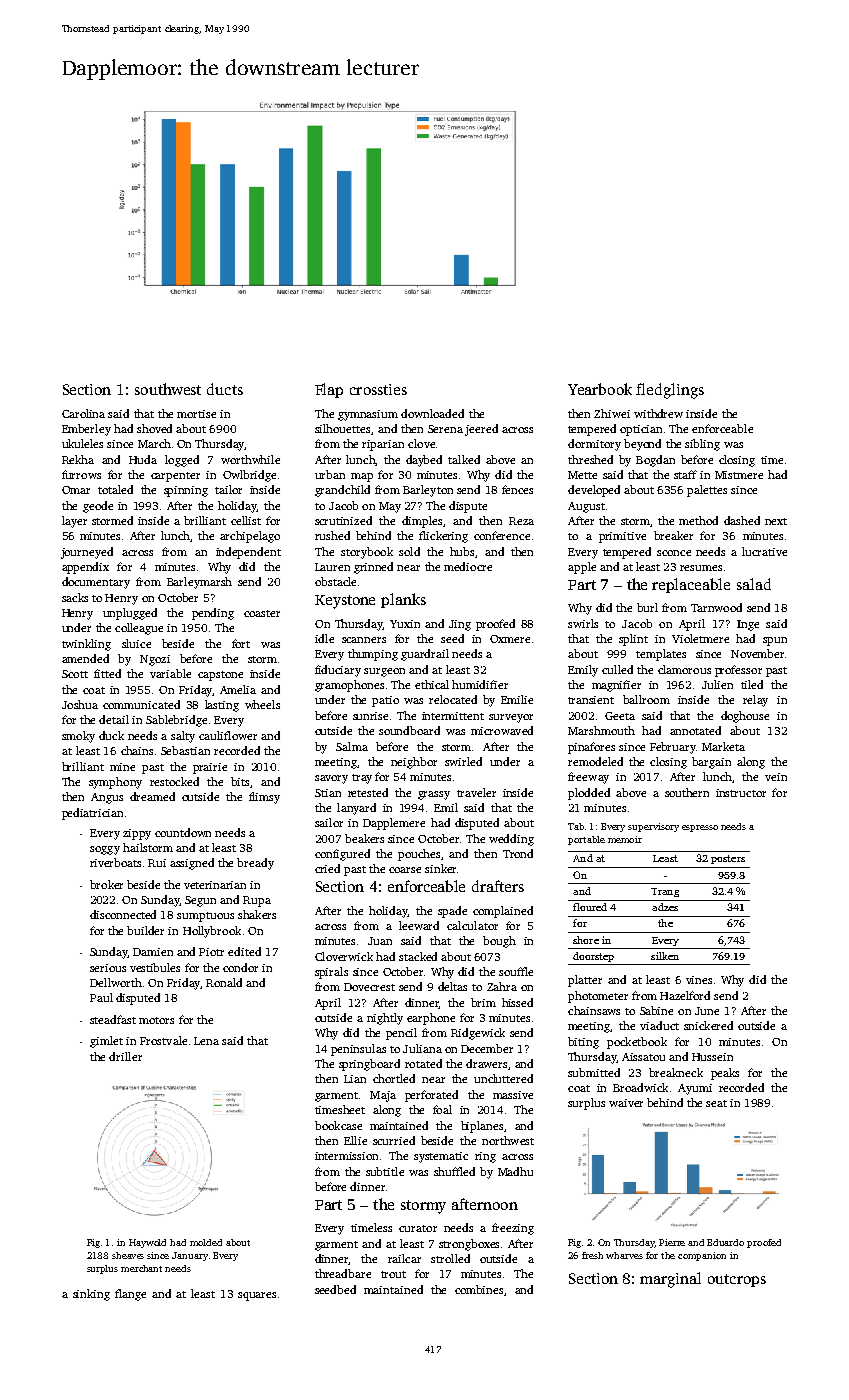 The width and height of the screenshot is (849, 1400). What do you see at coordinates (378, 389) in the screenshot?
I see `crossties` at bounding box center [378, 389].
